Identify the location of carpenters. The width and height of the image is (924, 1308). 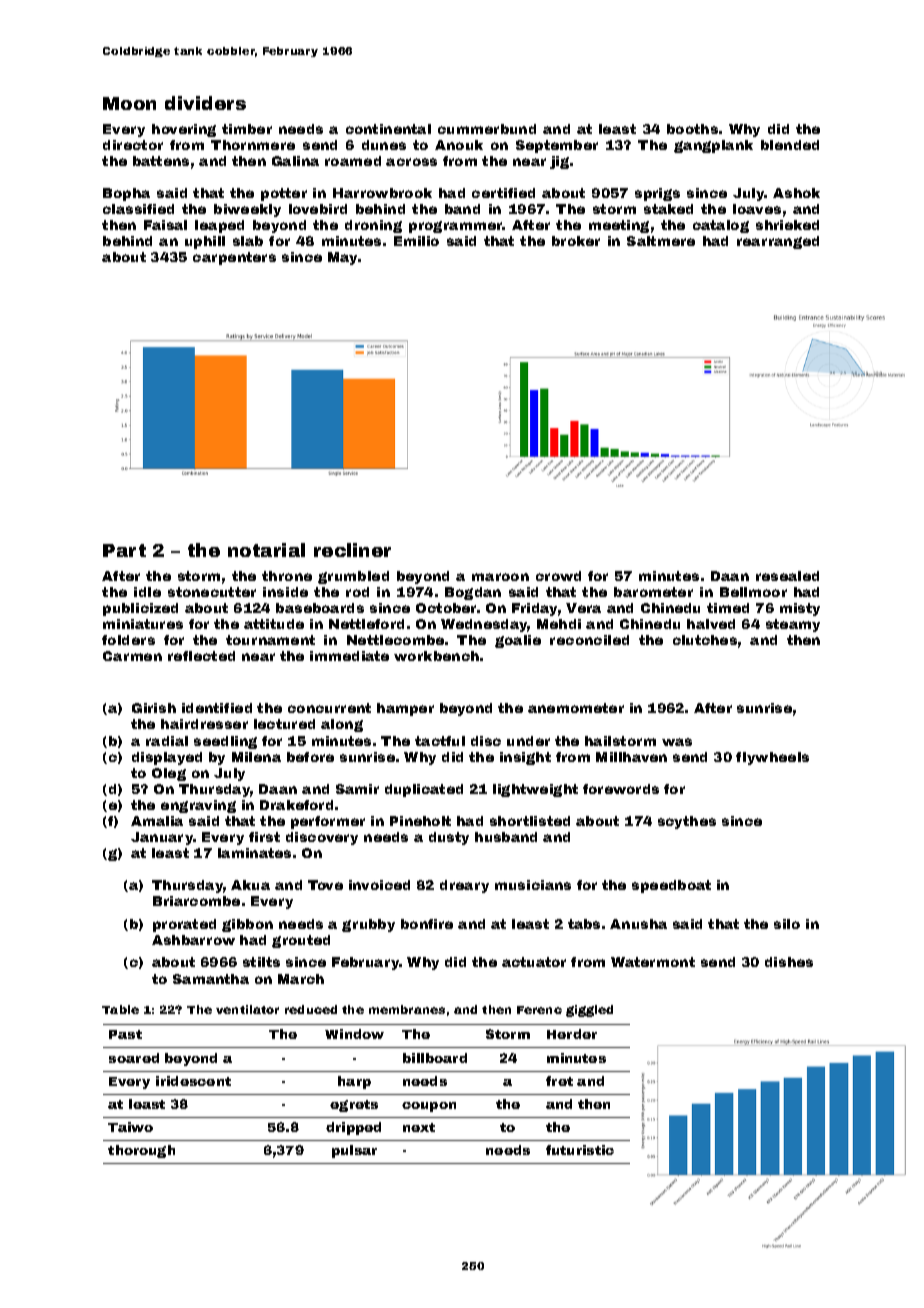
(234, 258).
